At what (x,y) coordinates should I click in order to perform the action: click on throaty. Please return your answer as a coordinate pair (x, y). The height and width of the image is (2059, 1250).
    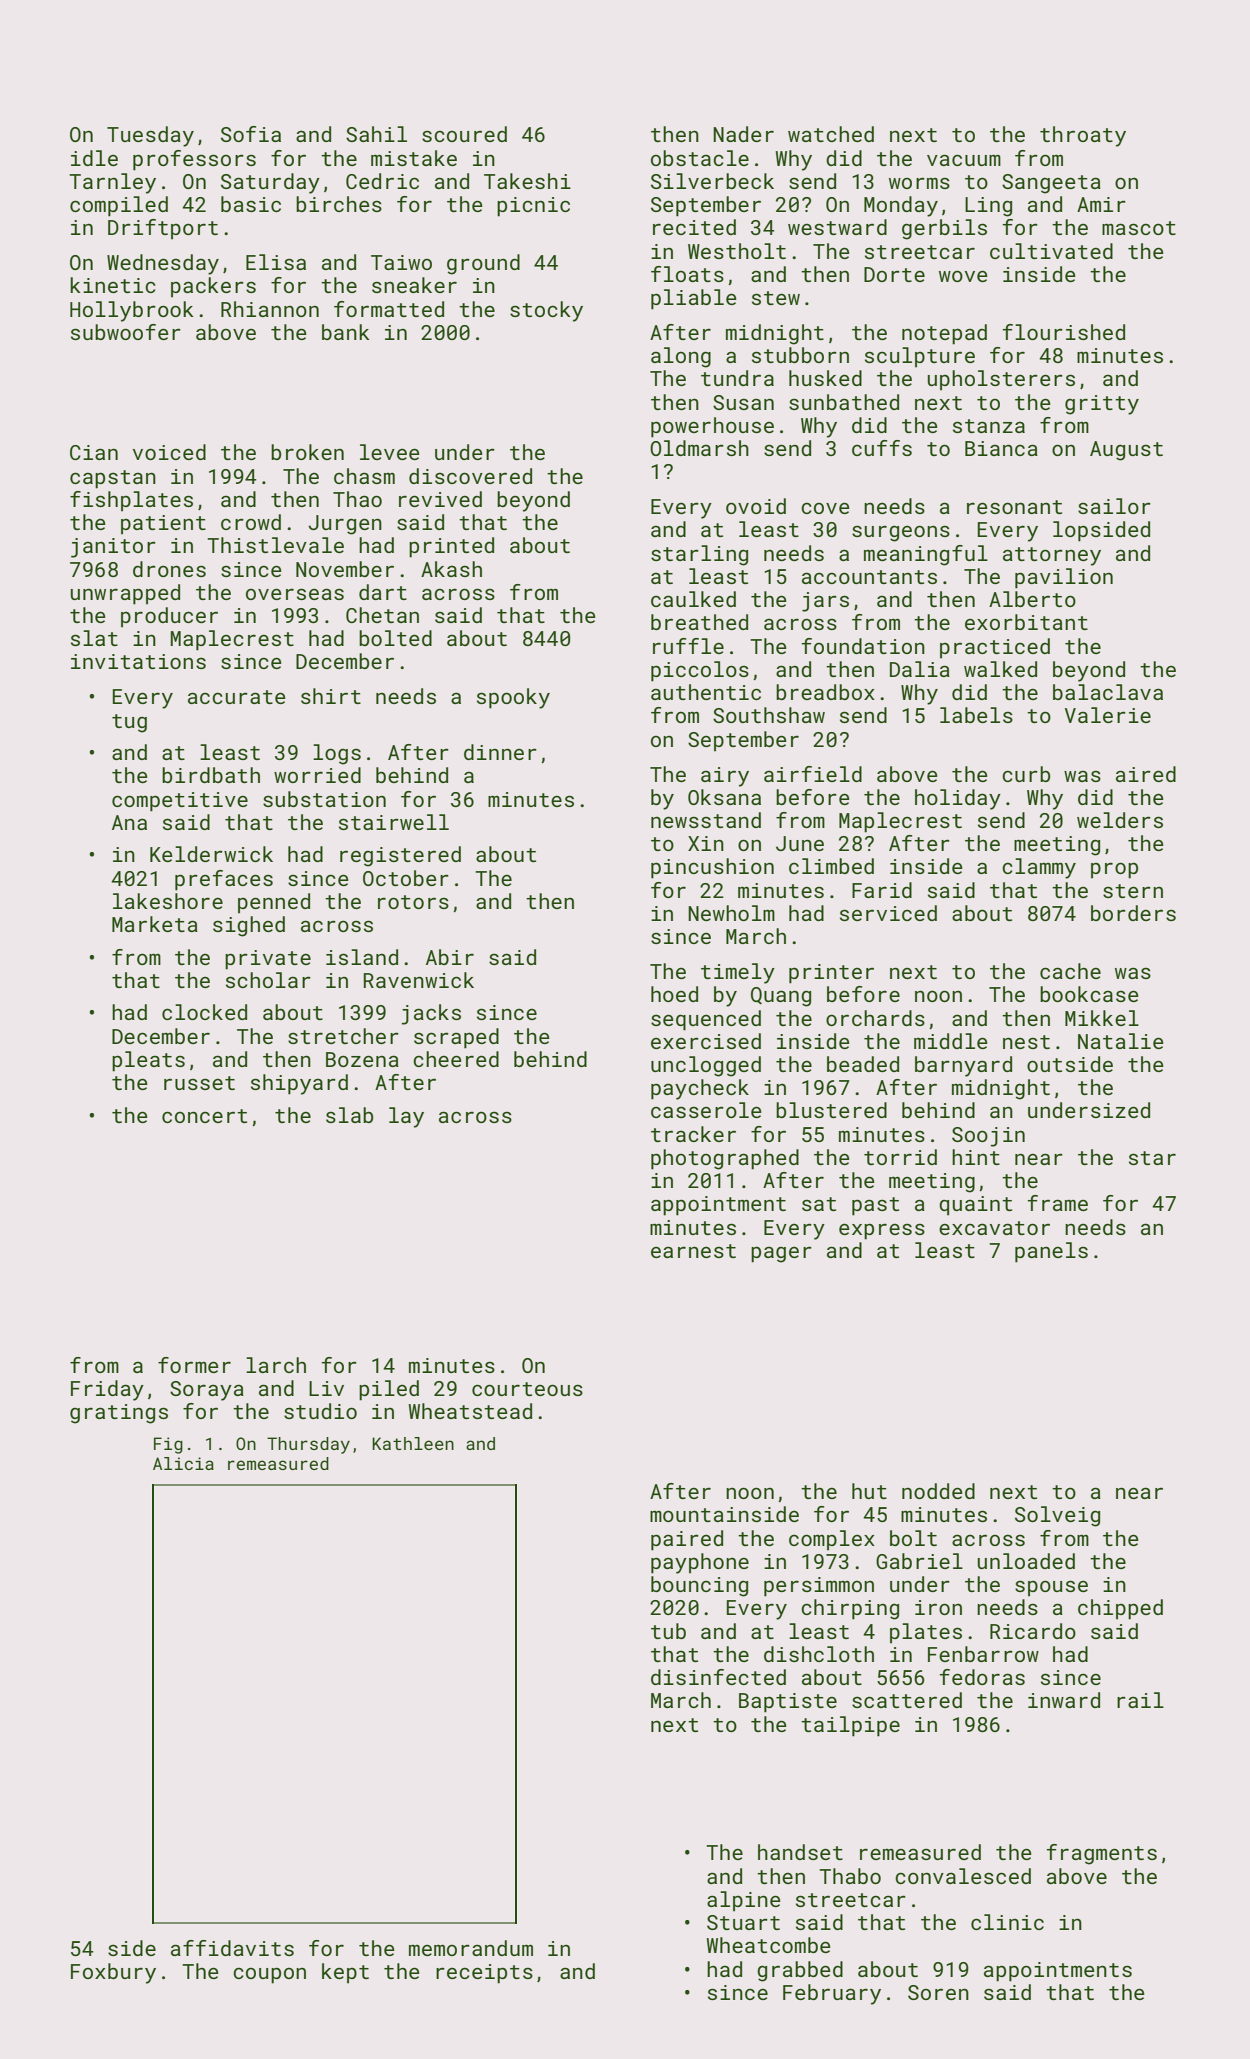
    Looking at the image, I should click on (1083, 136).
